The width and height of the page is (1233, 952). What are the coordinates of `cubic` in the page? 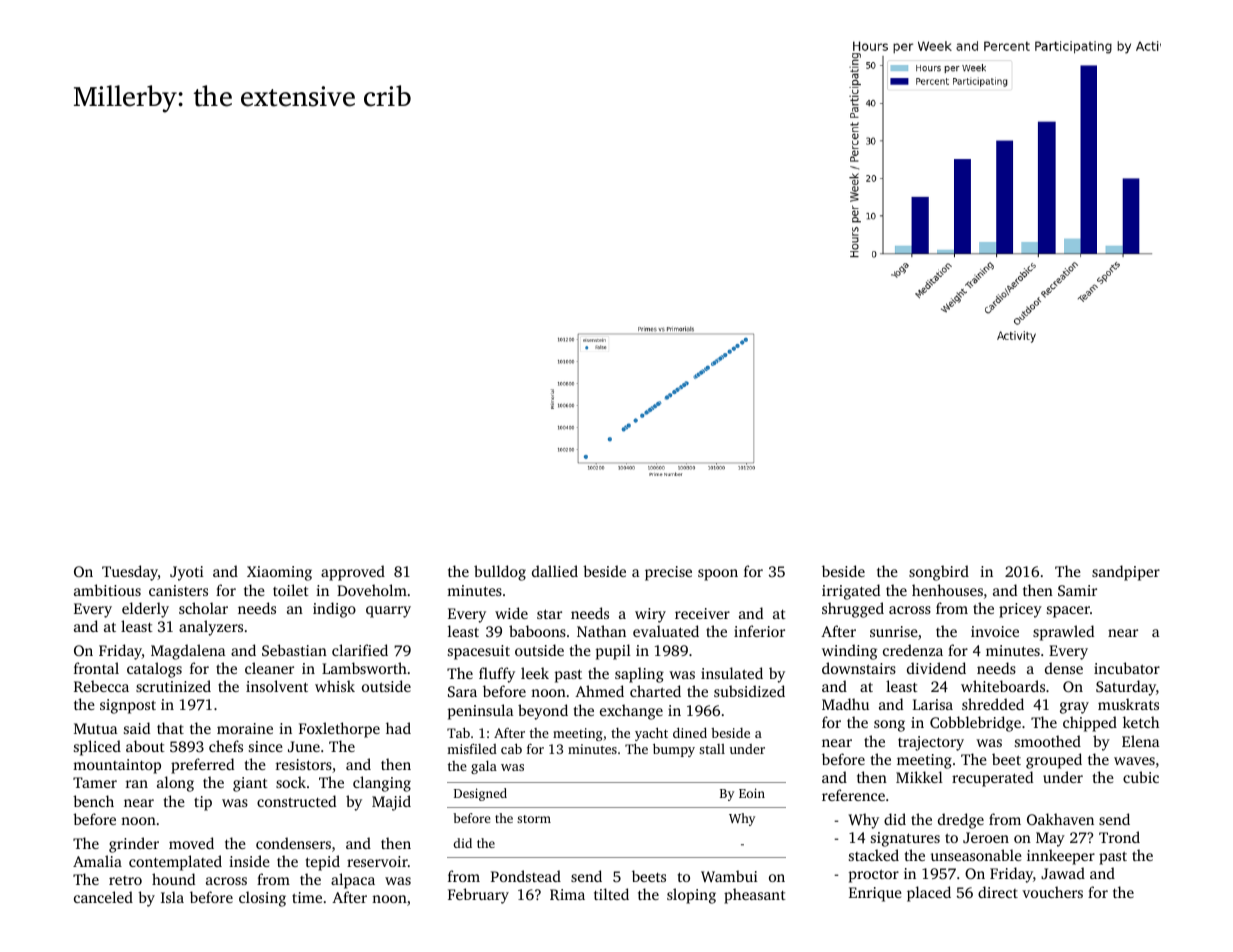 It's located at (1141, 777).
